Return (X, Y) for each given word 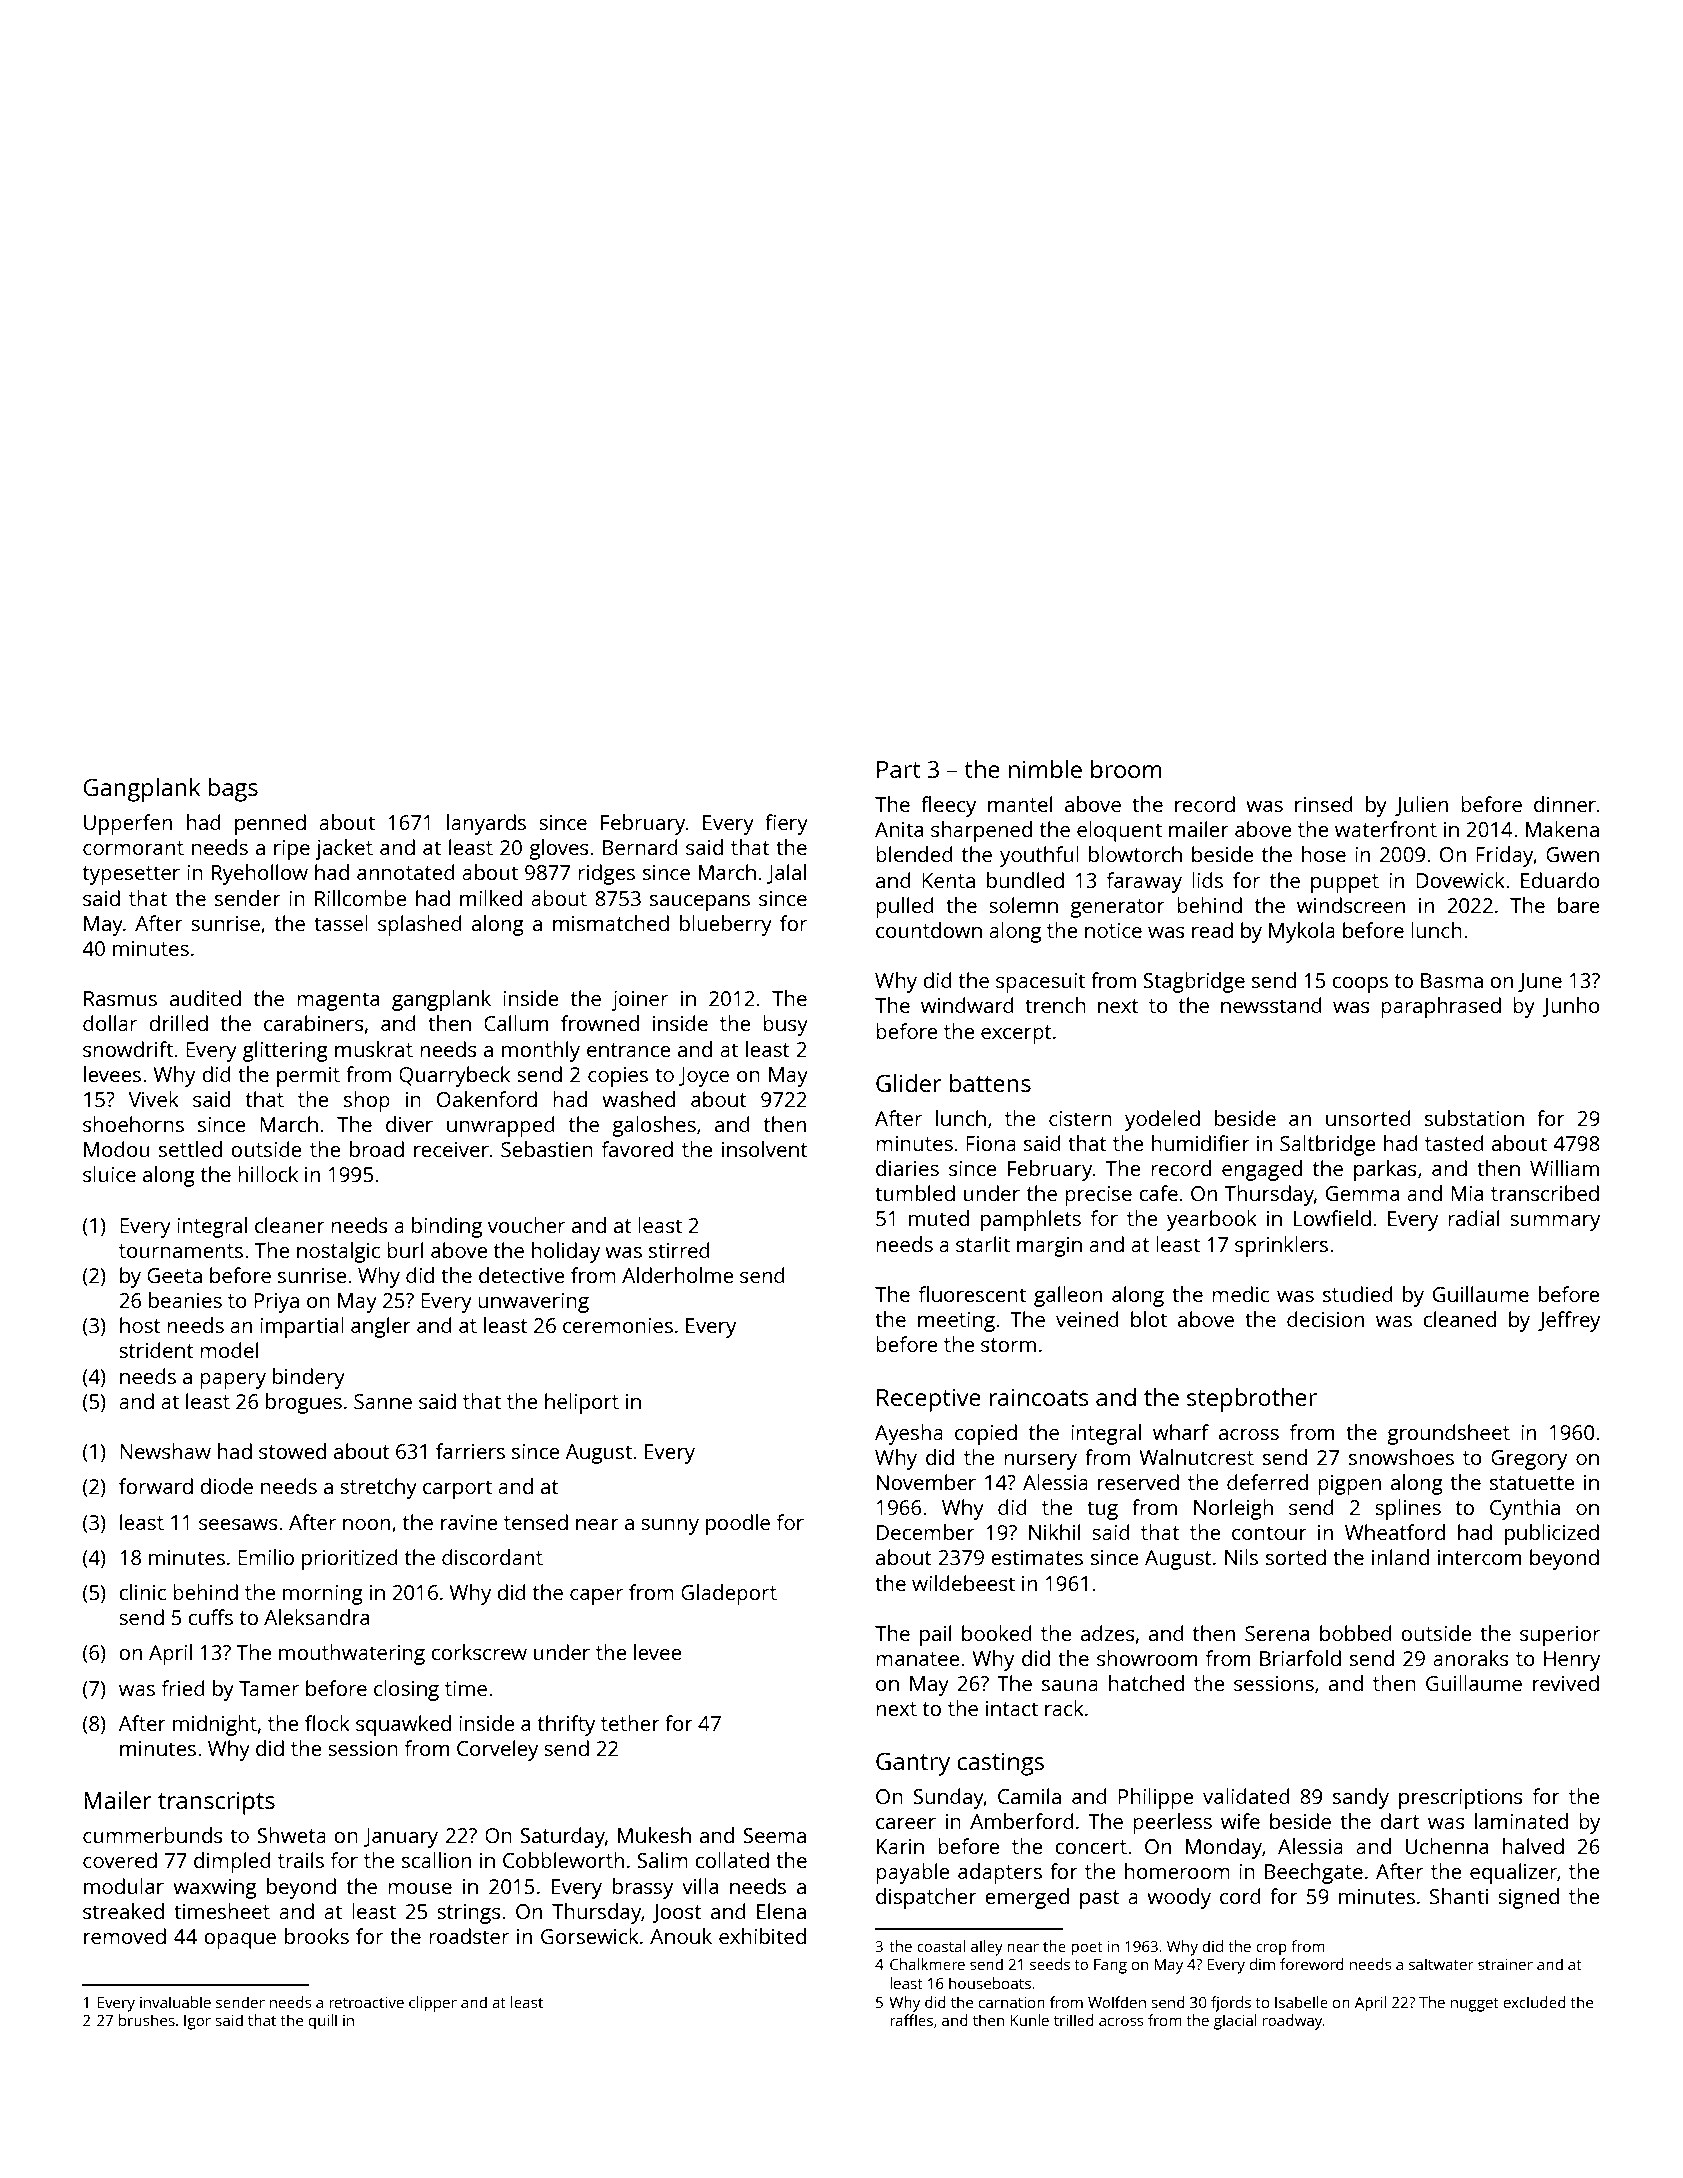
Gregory (1529, 1460)
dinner (1565, 804)
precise (1098, 1196)
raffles (911, 2020)
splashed (420, 925)
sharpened (981, 831)
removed (125, 1936)
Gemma (1362, 1193)
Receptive (929, 1400)
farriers (470, 1451)
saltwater (1441, 1964)
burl (405, 1250)
